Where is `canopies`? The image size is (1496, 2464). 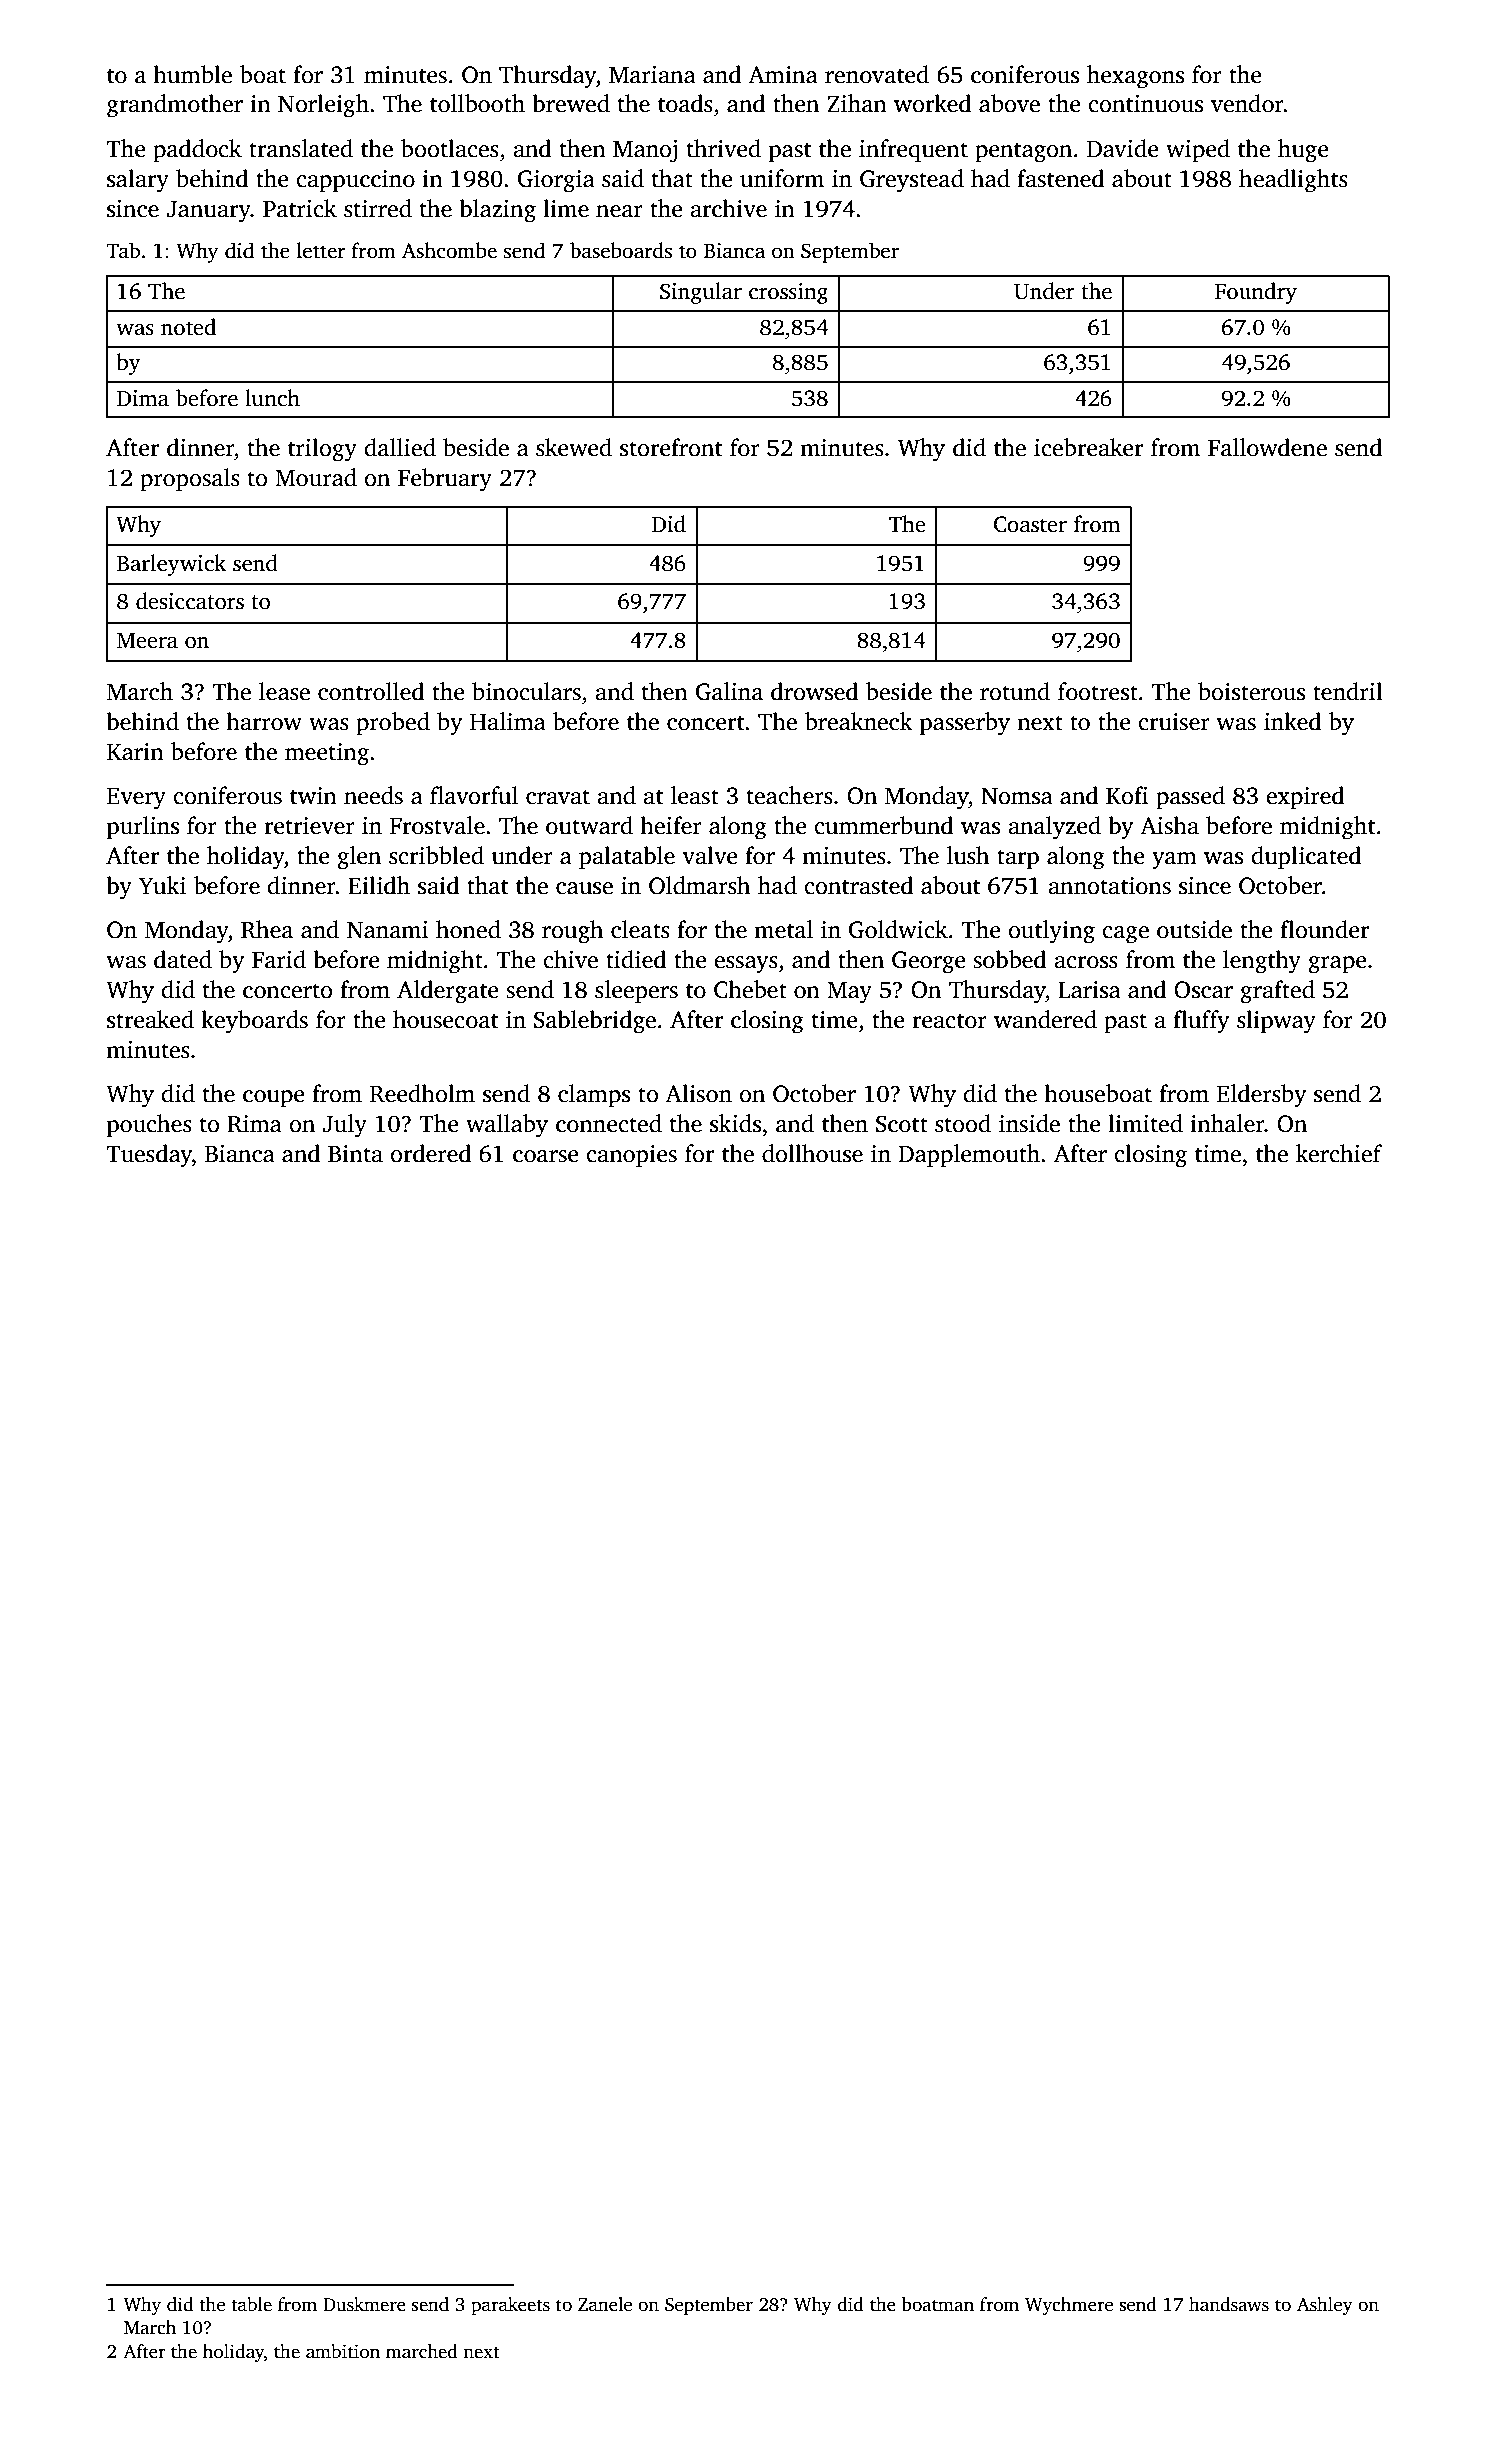
canopies is located at coordinates (631, 1156).
